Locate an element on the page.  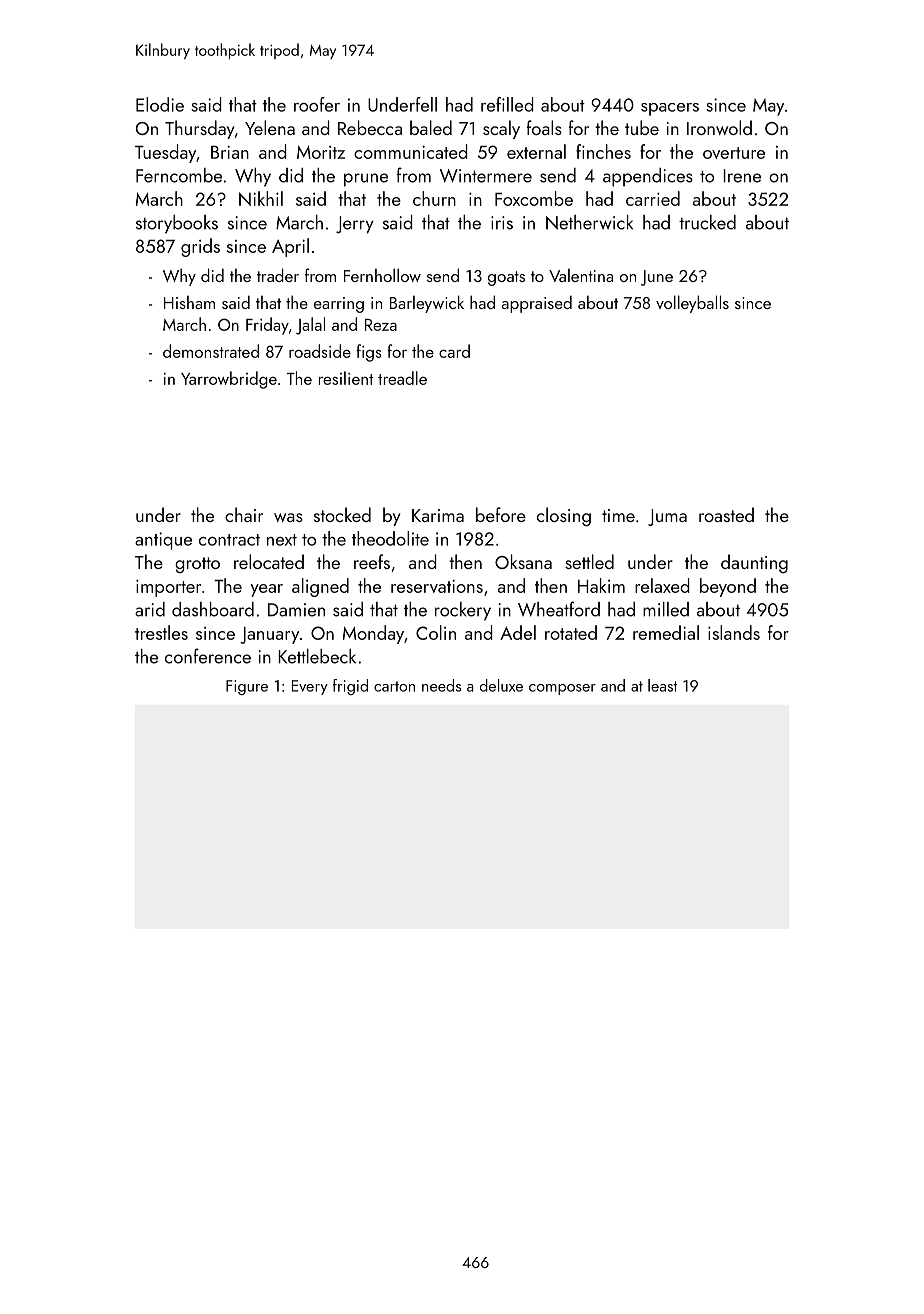
Ironwold is located at coordinates (719, 127).
